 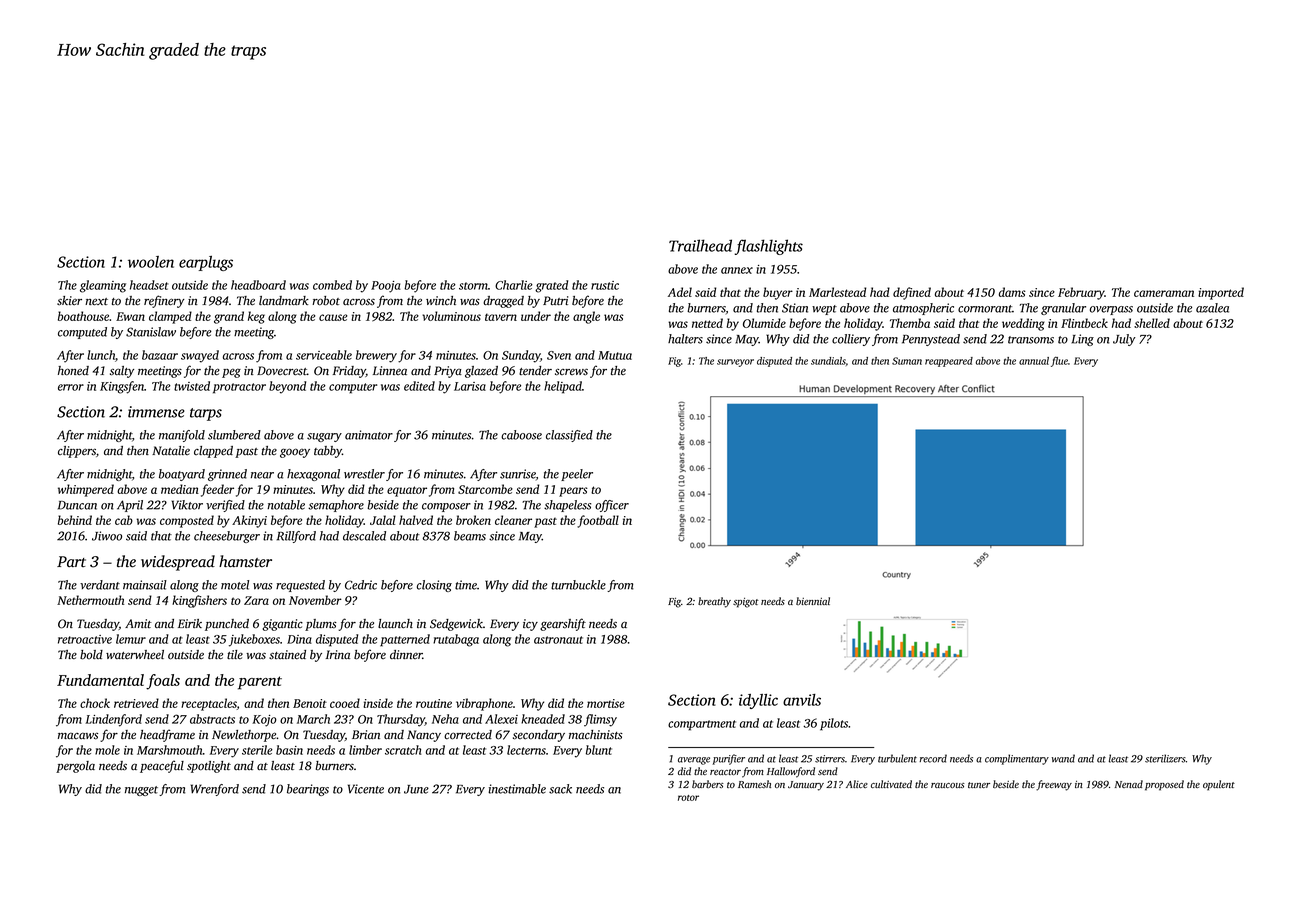 I want to click on Ling, so click(x=1083, y=340).
